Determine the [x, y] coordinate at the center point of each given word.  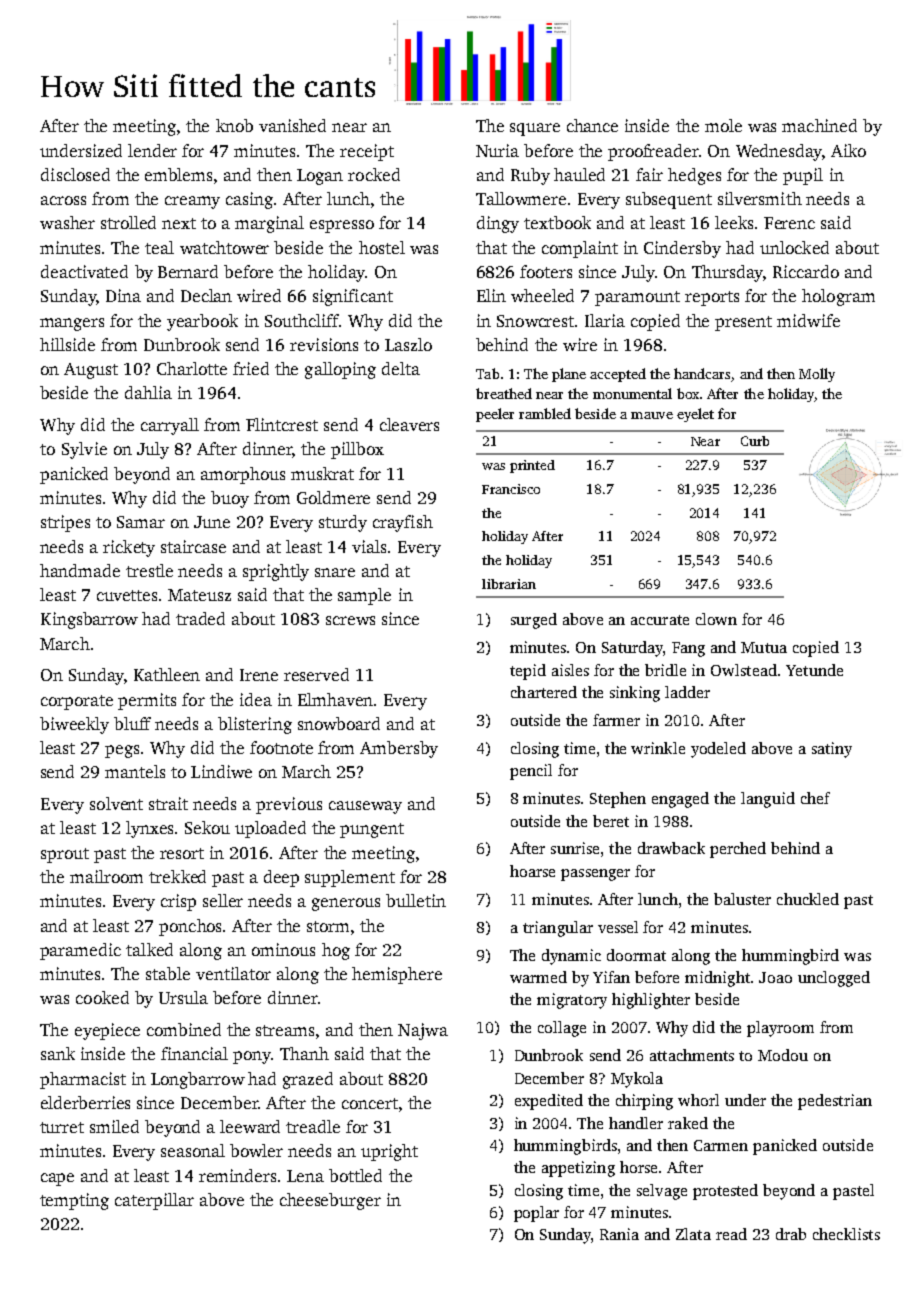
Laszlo [408, 344]
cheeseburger [330, 1201]
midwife [808, 320]
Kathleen [167, 674]
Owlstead [744, 670]
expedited [549, 1102]
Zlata [693, 1234]
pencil [531, 772]
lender [152, 150]
